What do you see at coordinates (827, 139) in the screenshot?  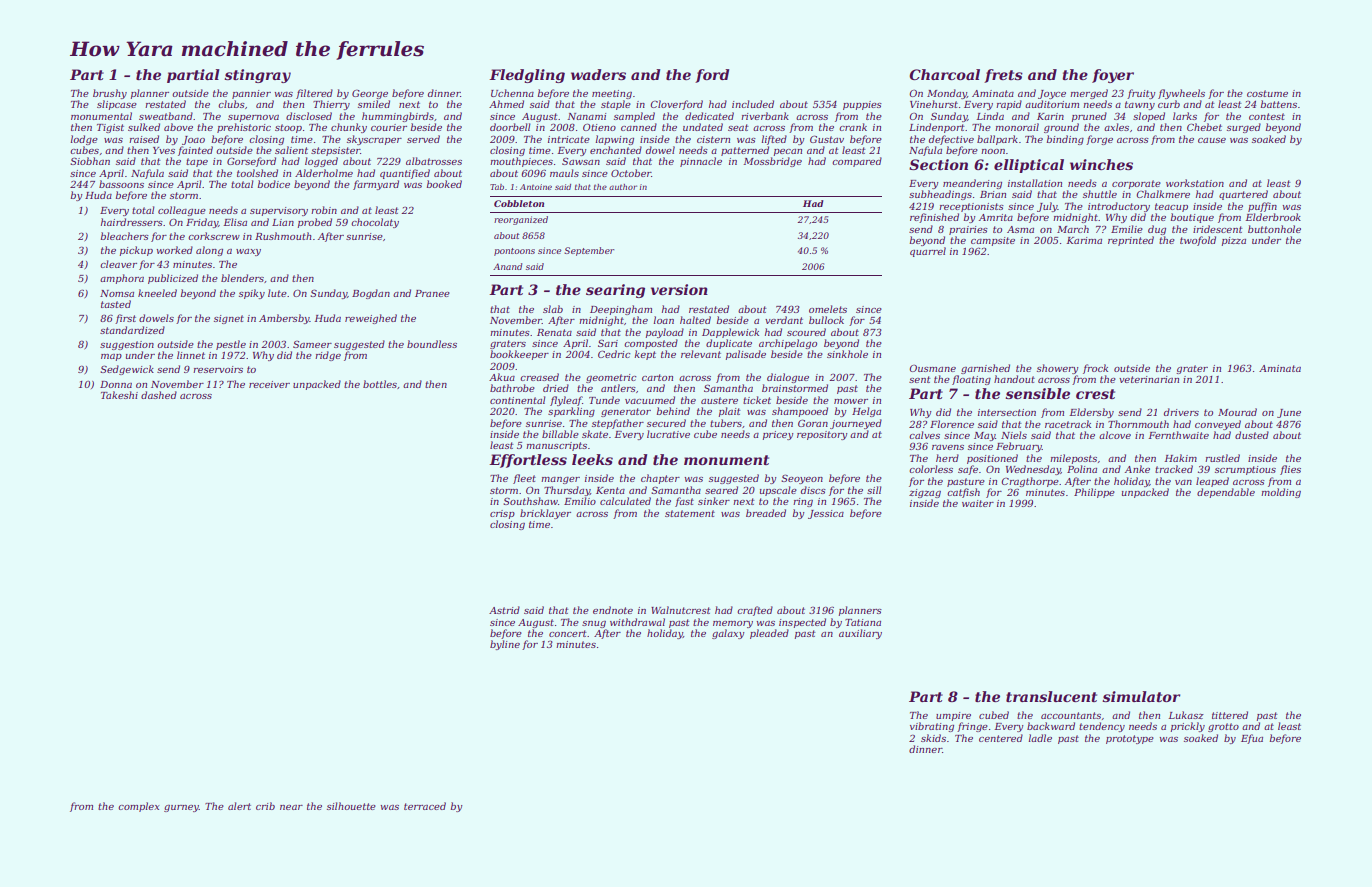 I see `Gustav` at bounding box center [827, 139].
